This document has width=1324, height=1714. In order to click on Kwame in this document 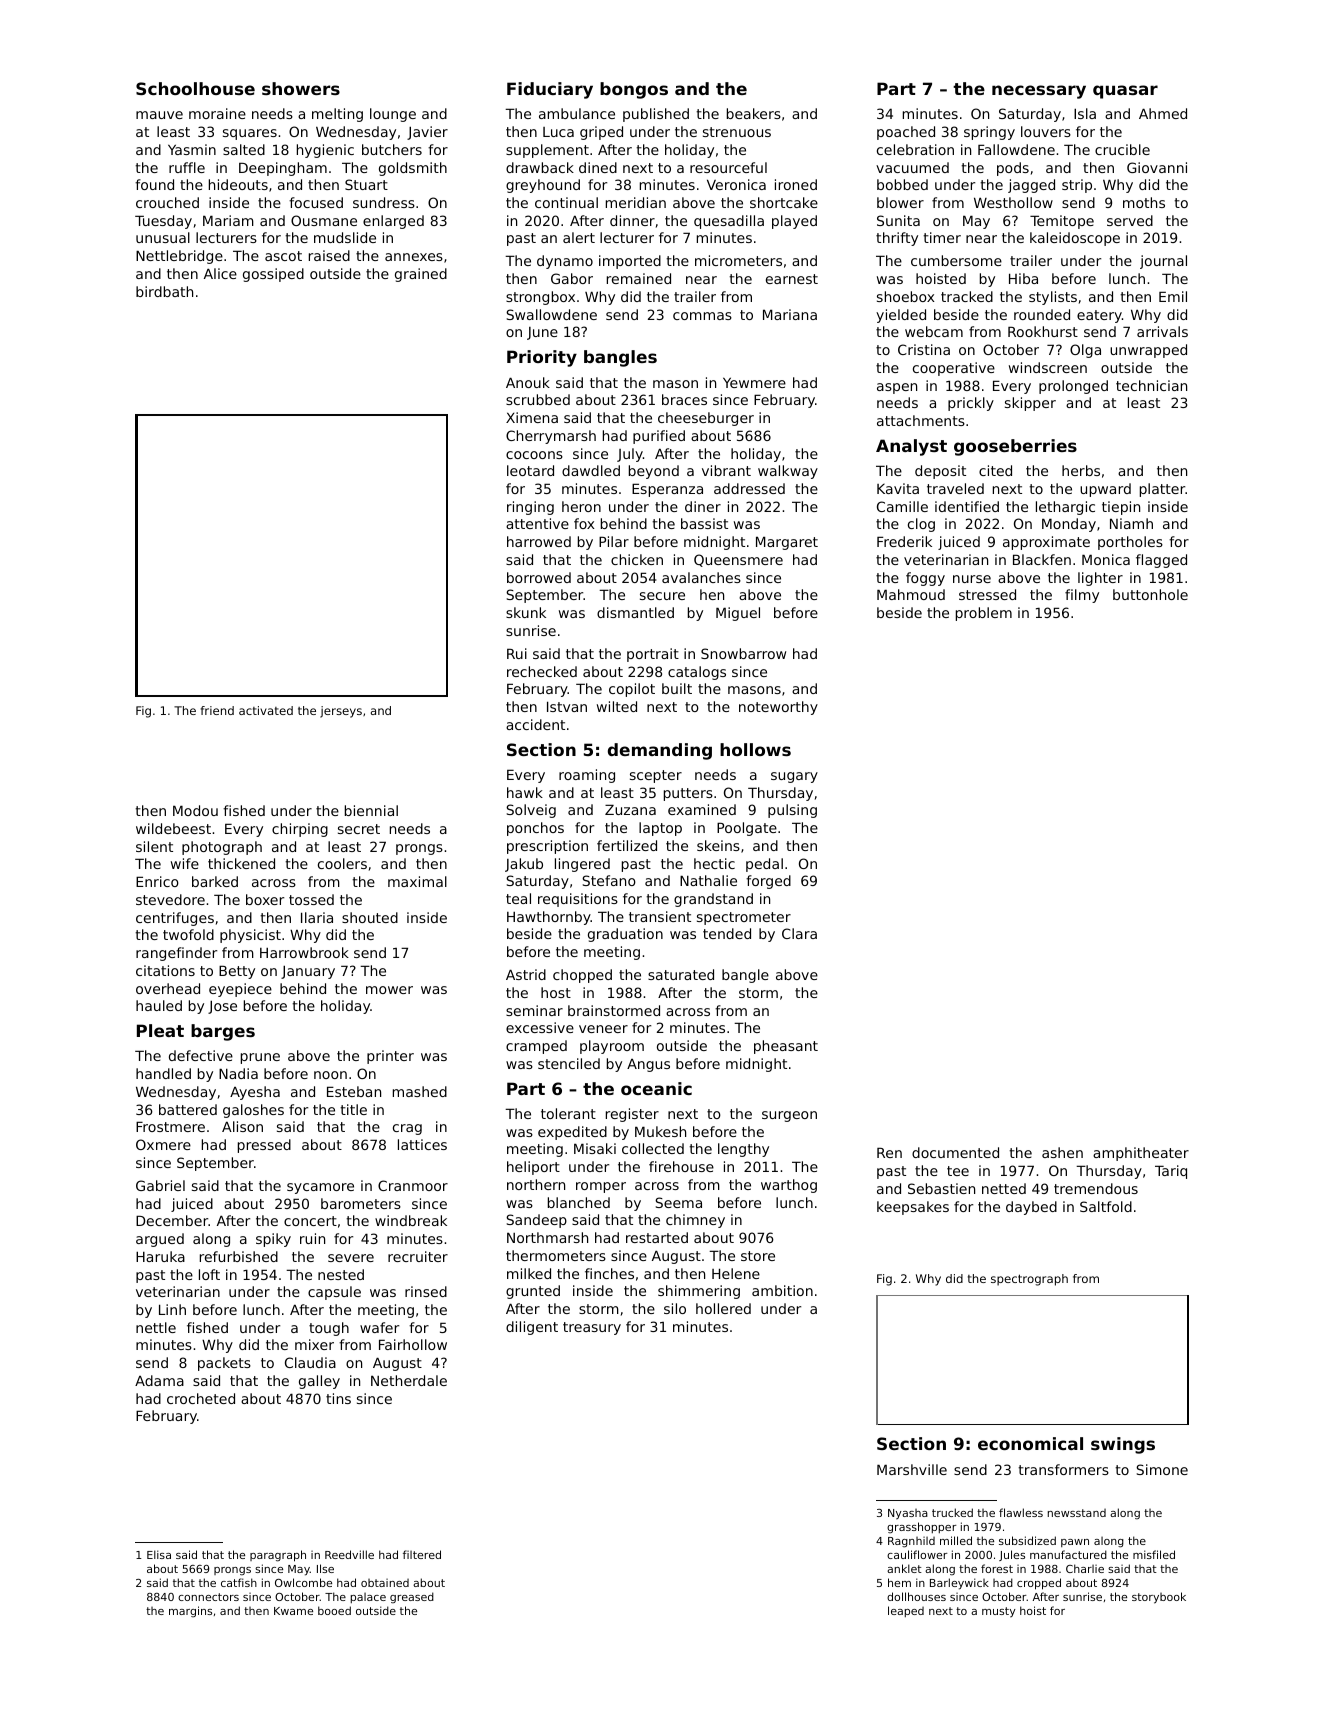, I will do `click(293, 1611)`.
